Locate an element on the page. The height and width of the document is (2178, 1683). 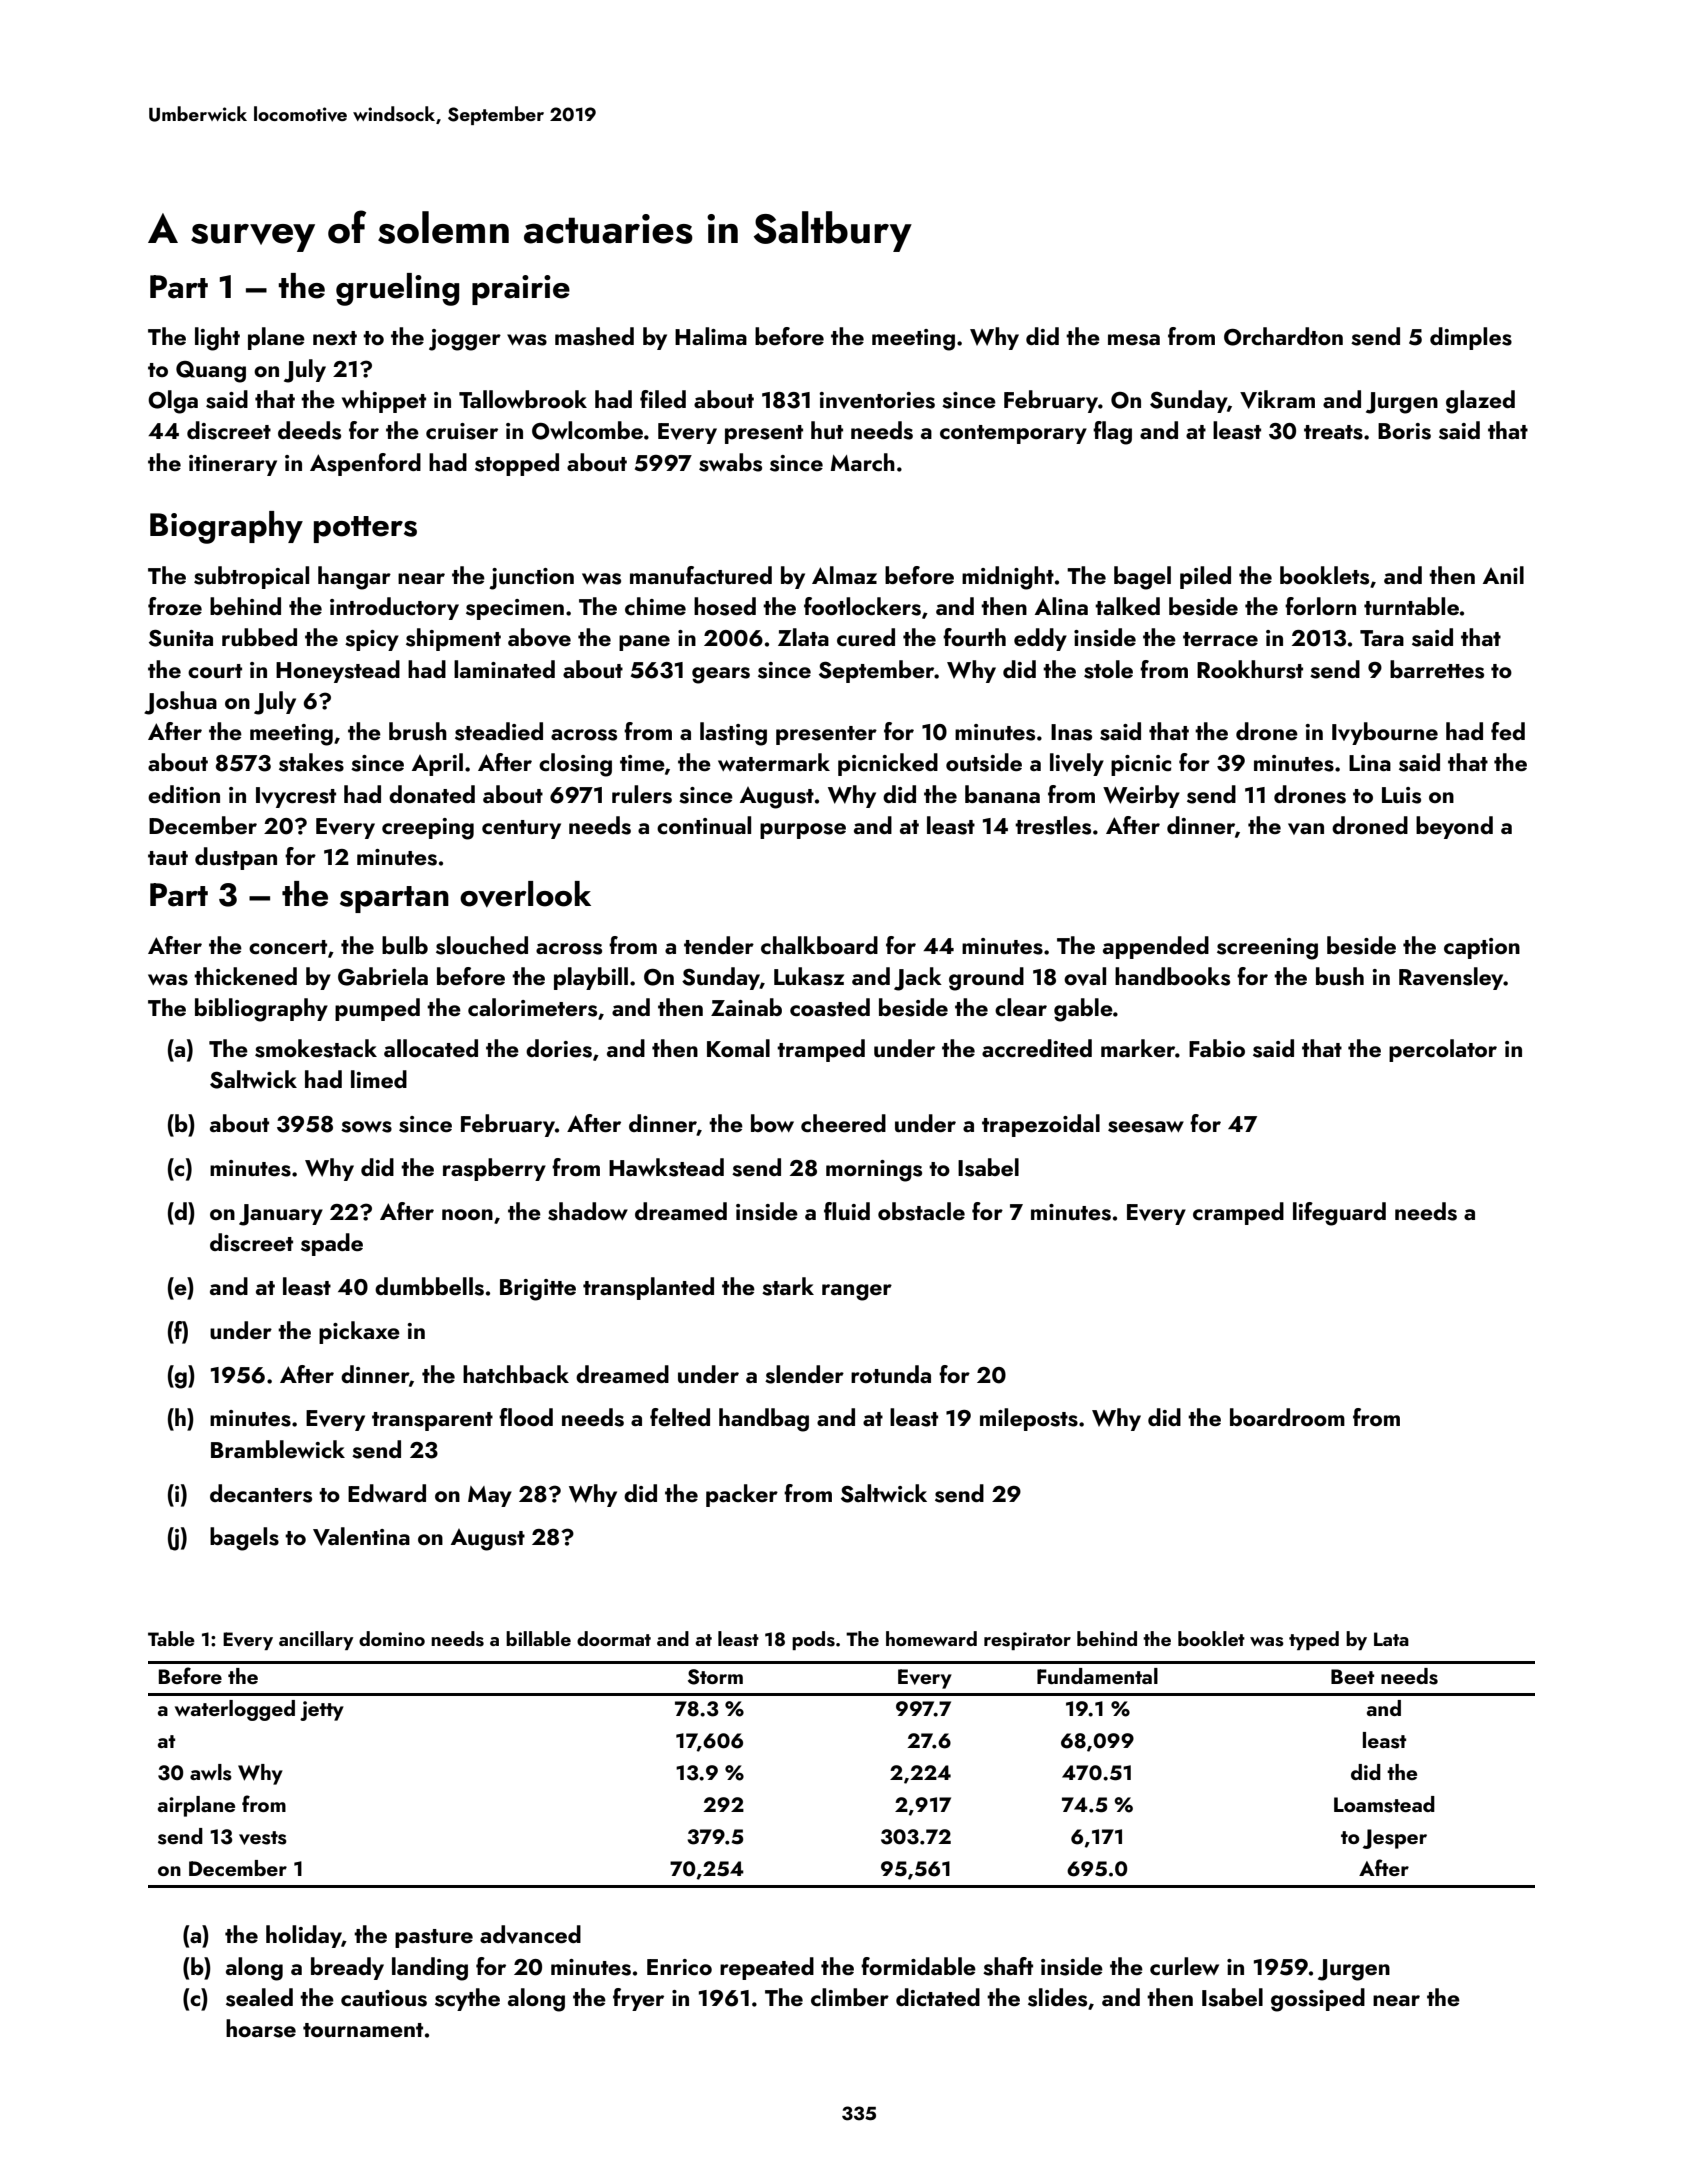
gossiped is located at coordinates (1318, 2000).
